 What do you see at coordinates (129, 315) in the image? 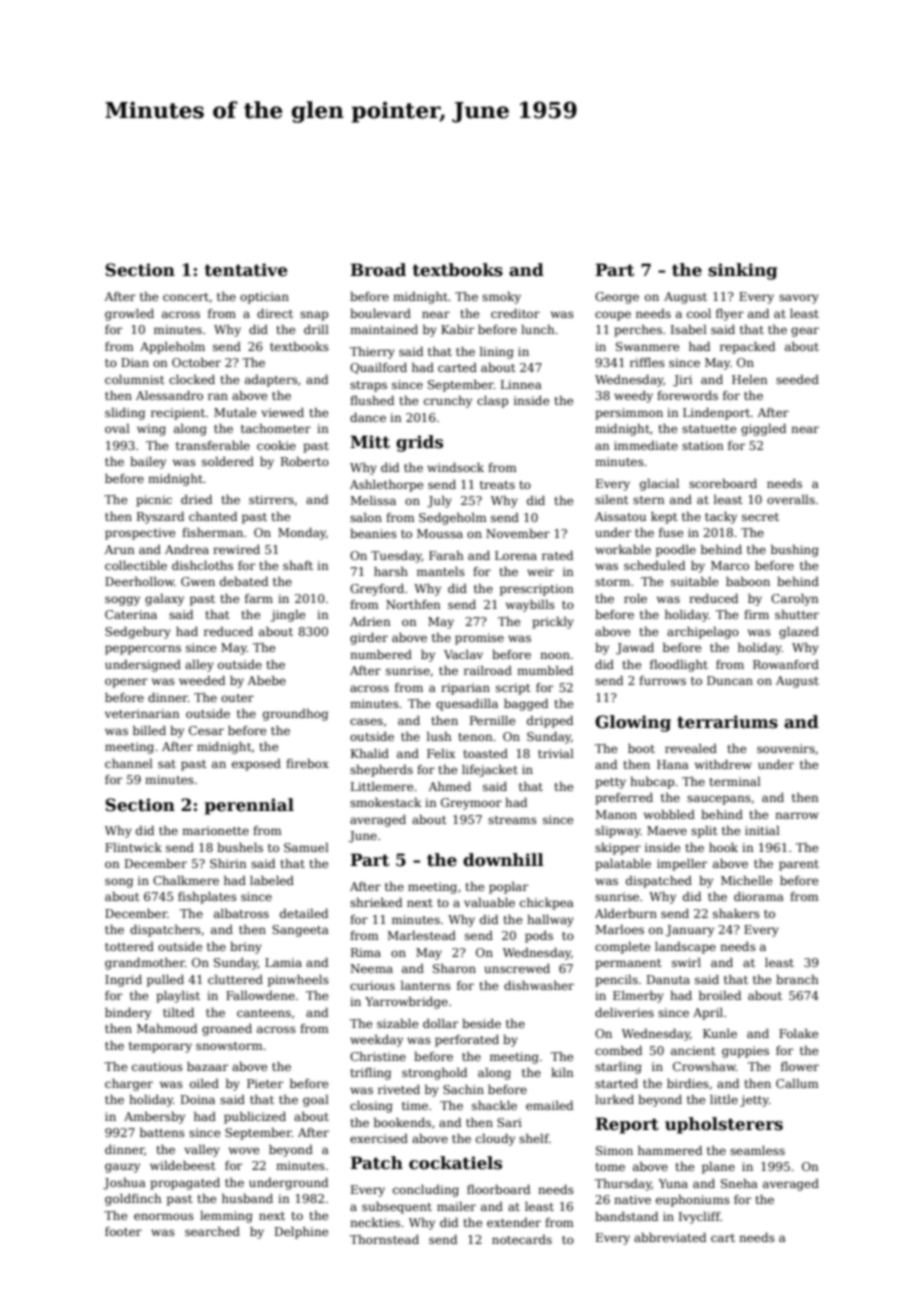
I see `growled` at bounding box center [129, 315].
